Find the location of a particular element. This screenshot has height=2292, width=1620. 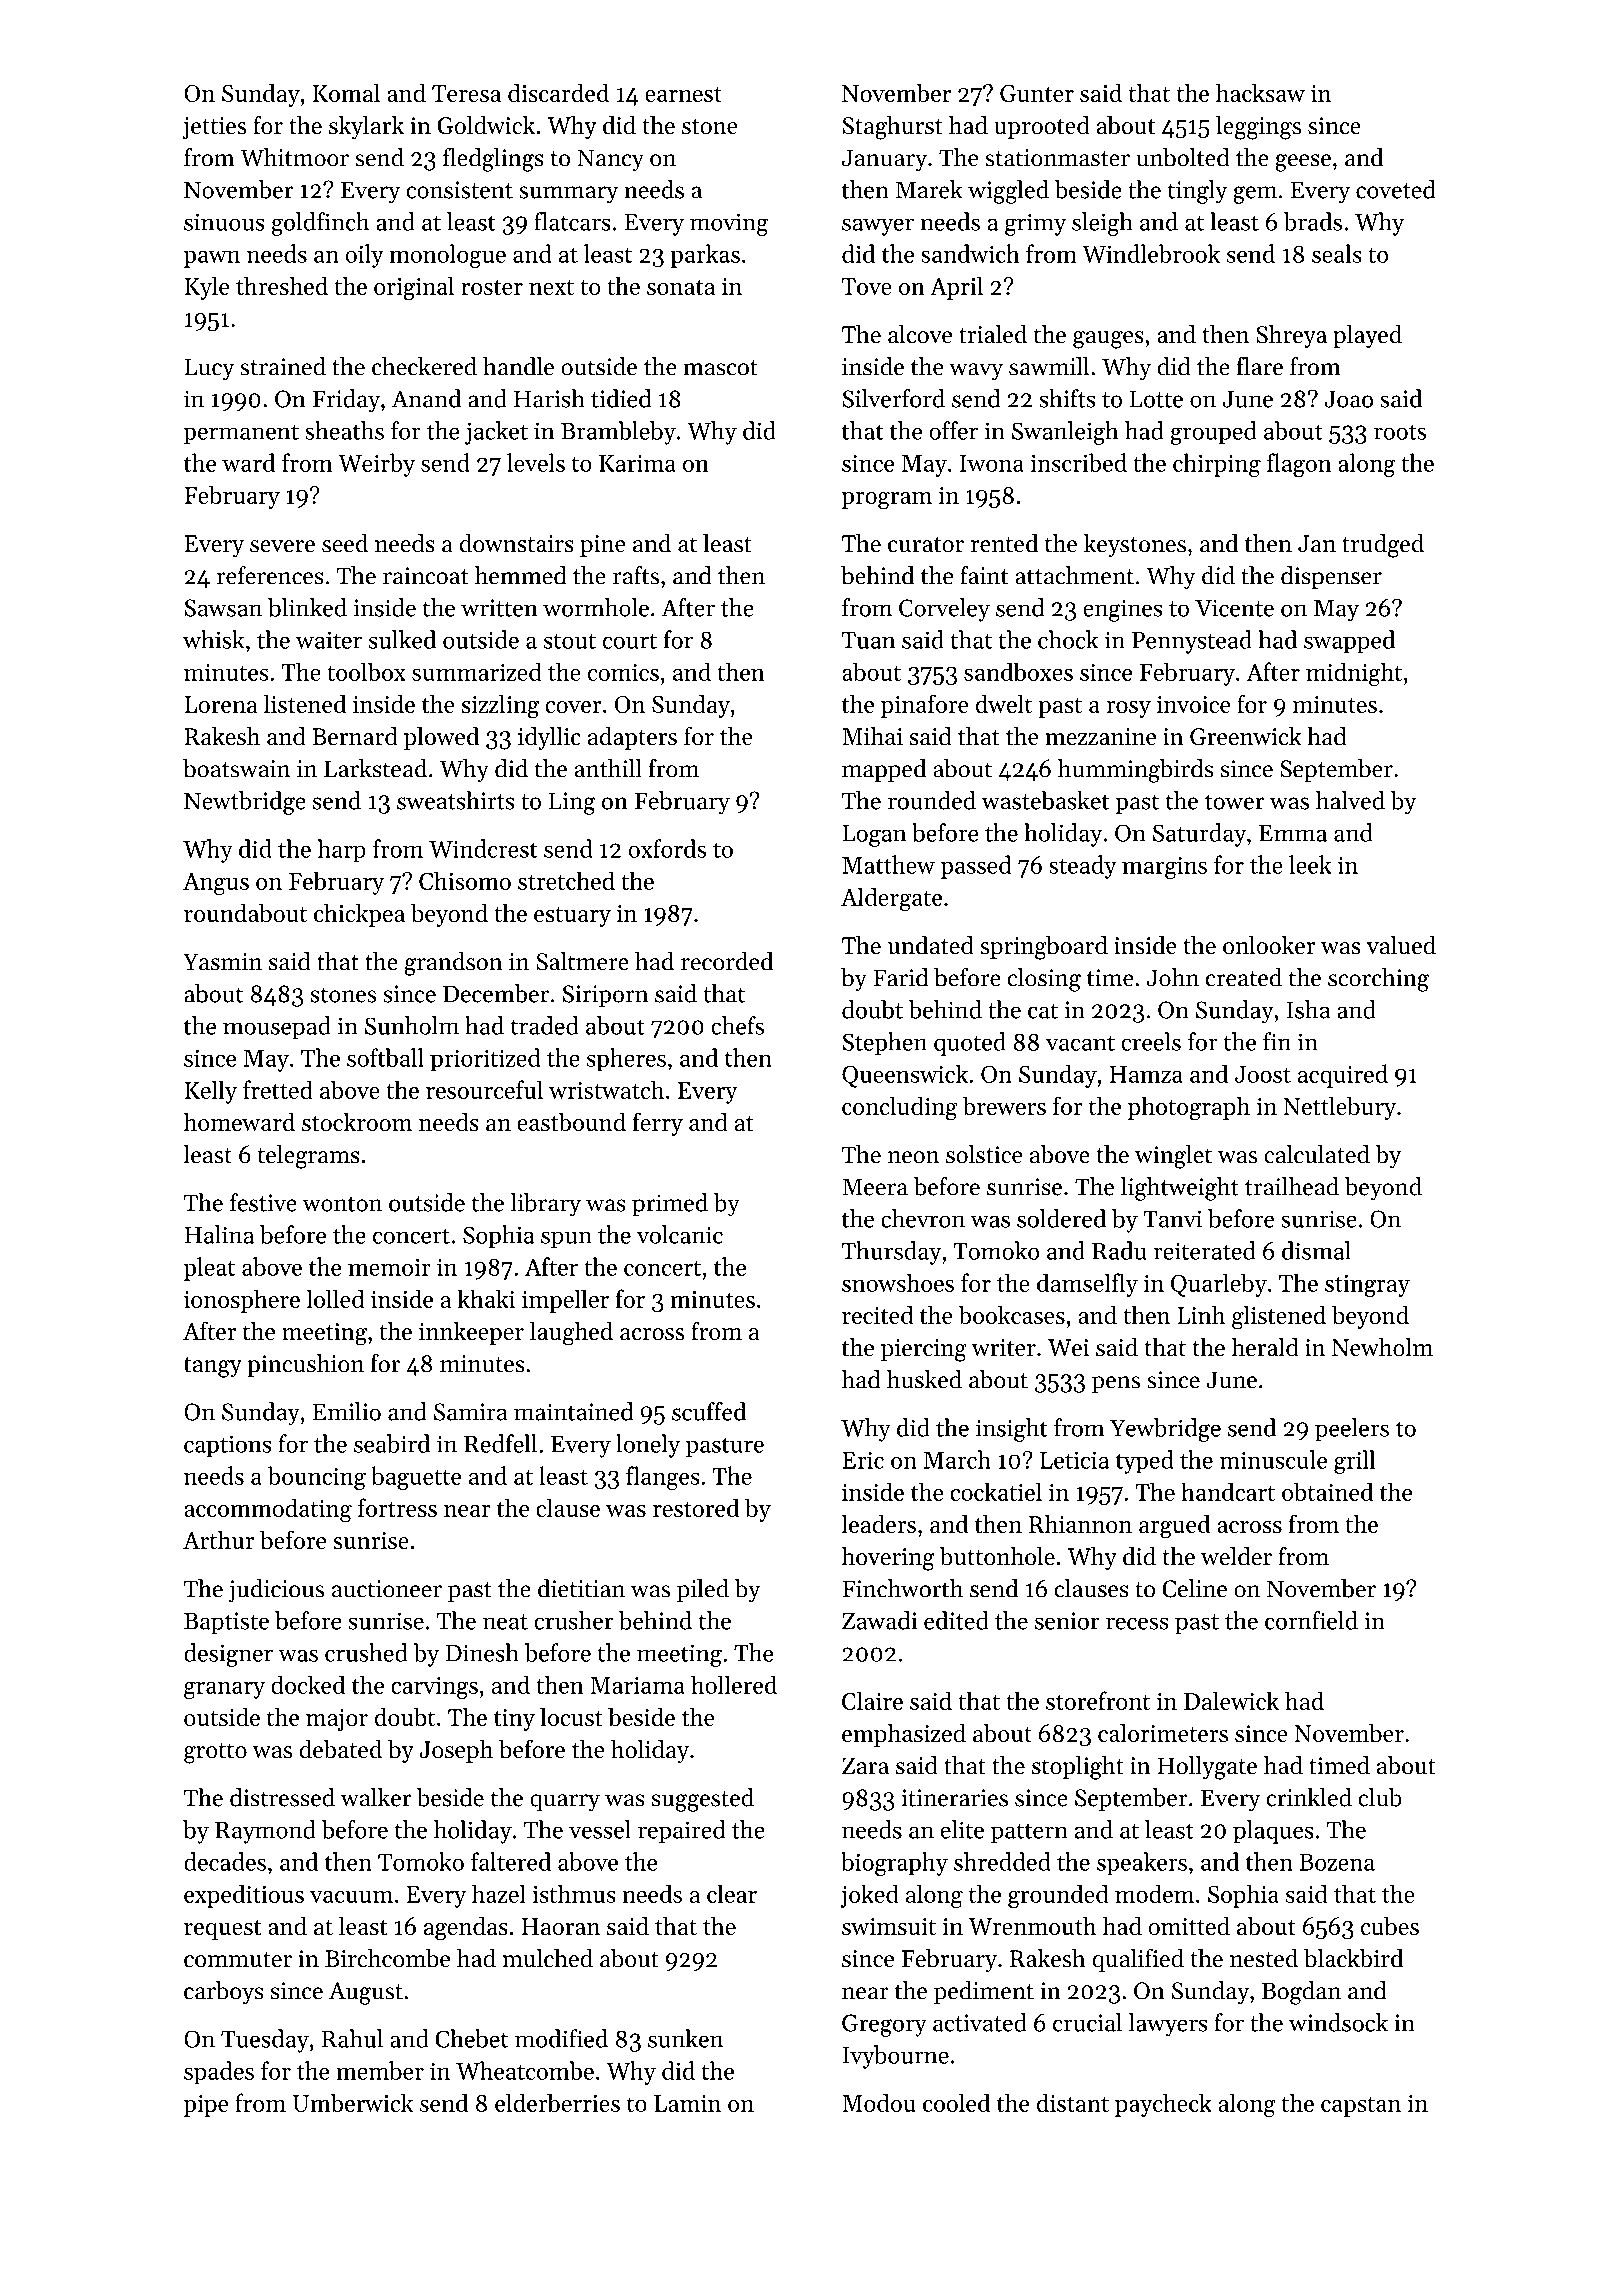

hollered is located at coordinates (734, 1684).
